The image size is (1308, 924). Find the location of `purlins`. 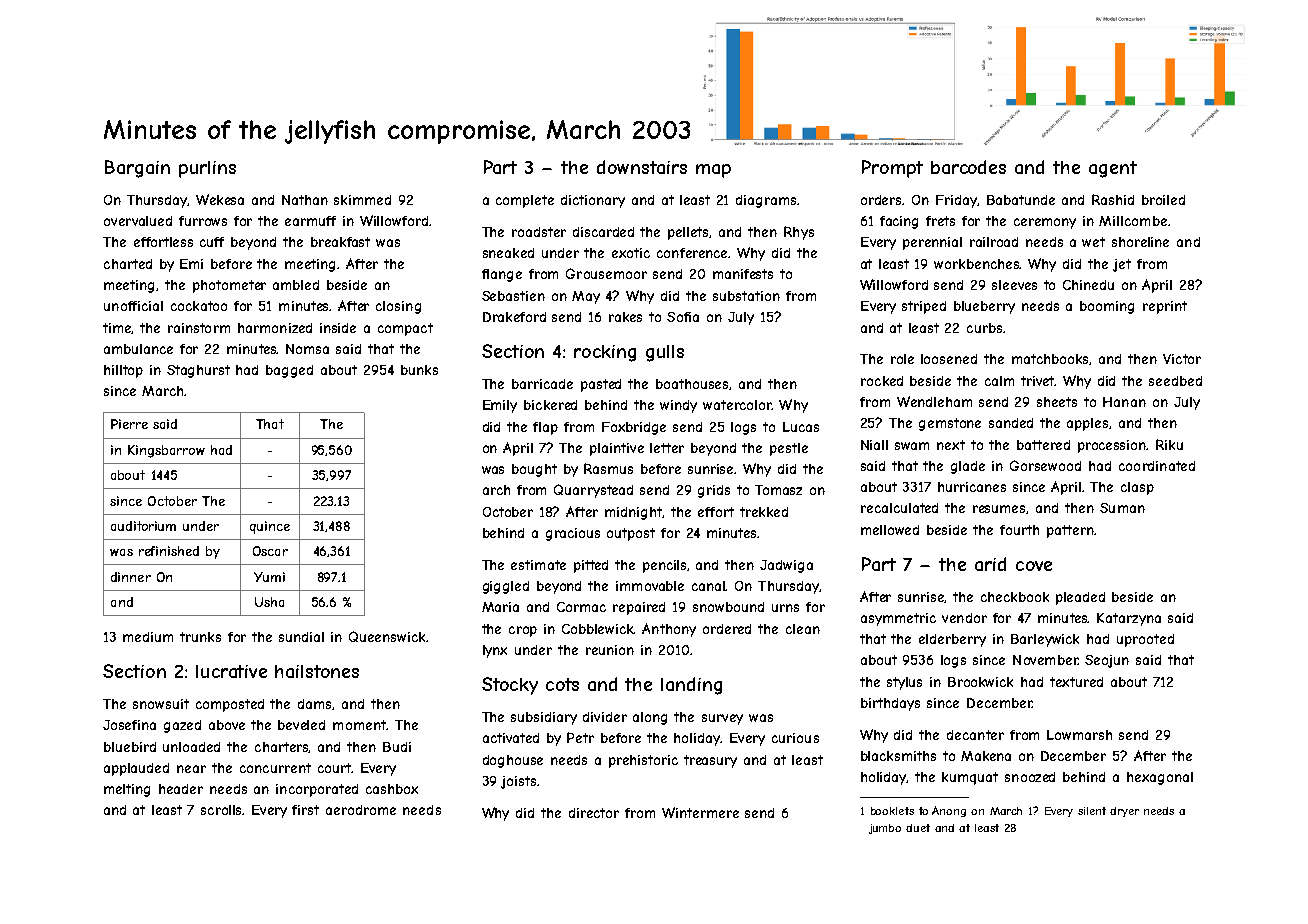

purlins is located at coordinates (207, 169).
